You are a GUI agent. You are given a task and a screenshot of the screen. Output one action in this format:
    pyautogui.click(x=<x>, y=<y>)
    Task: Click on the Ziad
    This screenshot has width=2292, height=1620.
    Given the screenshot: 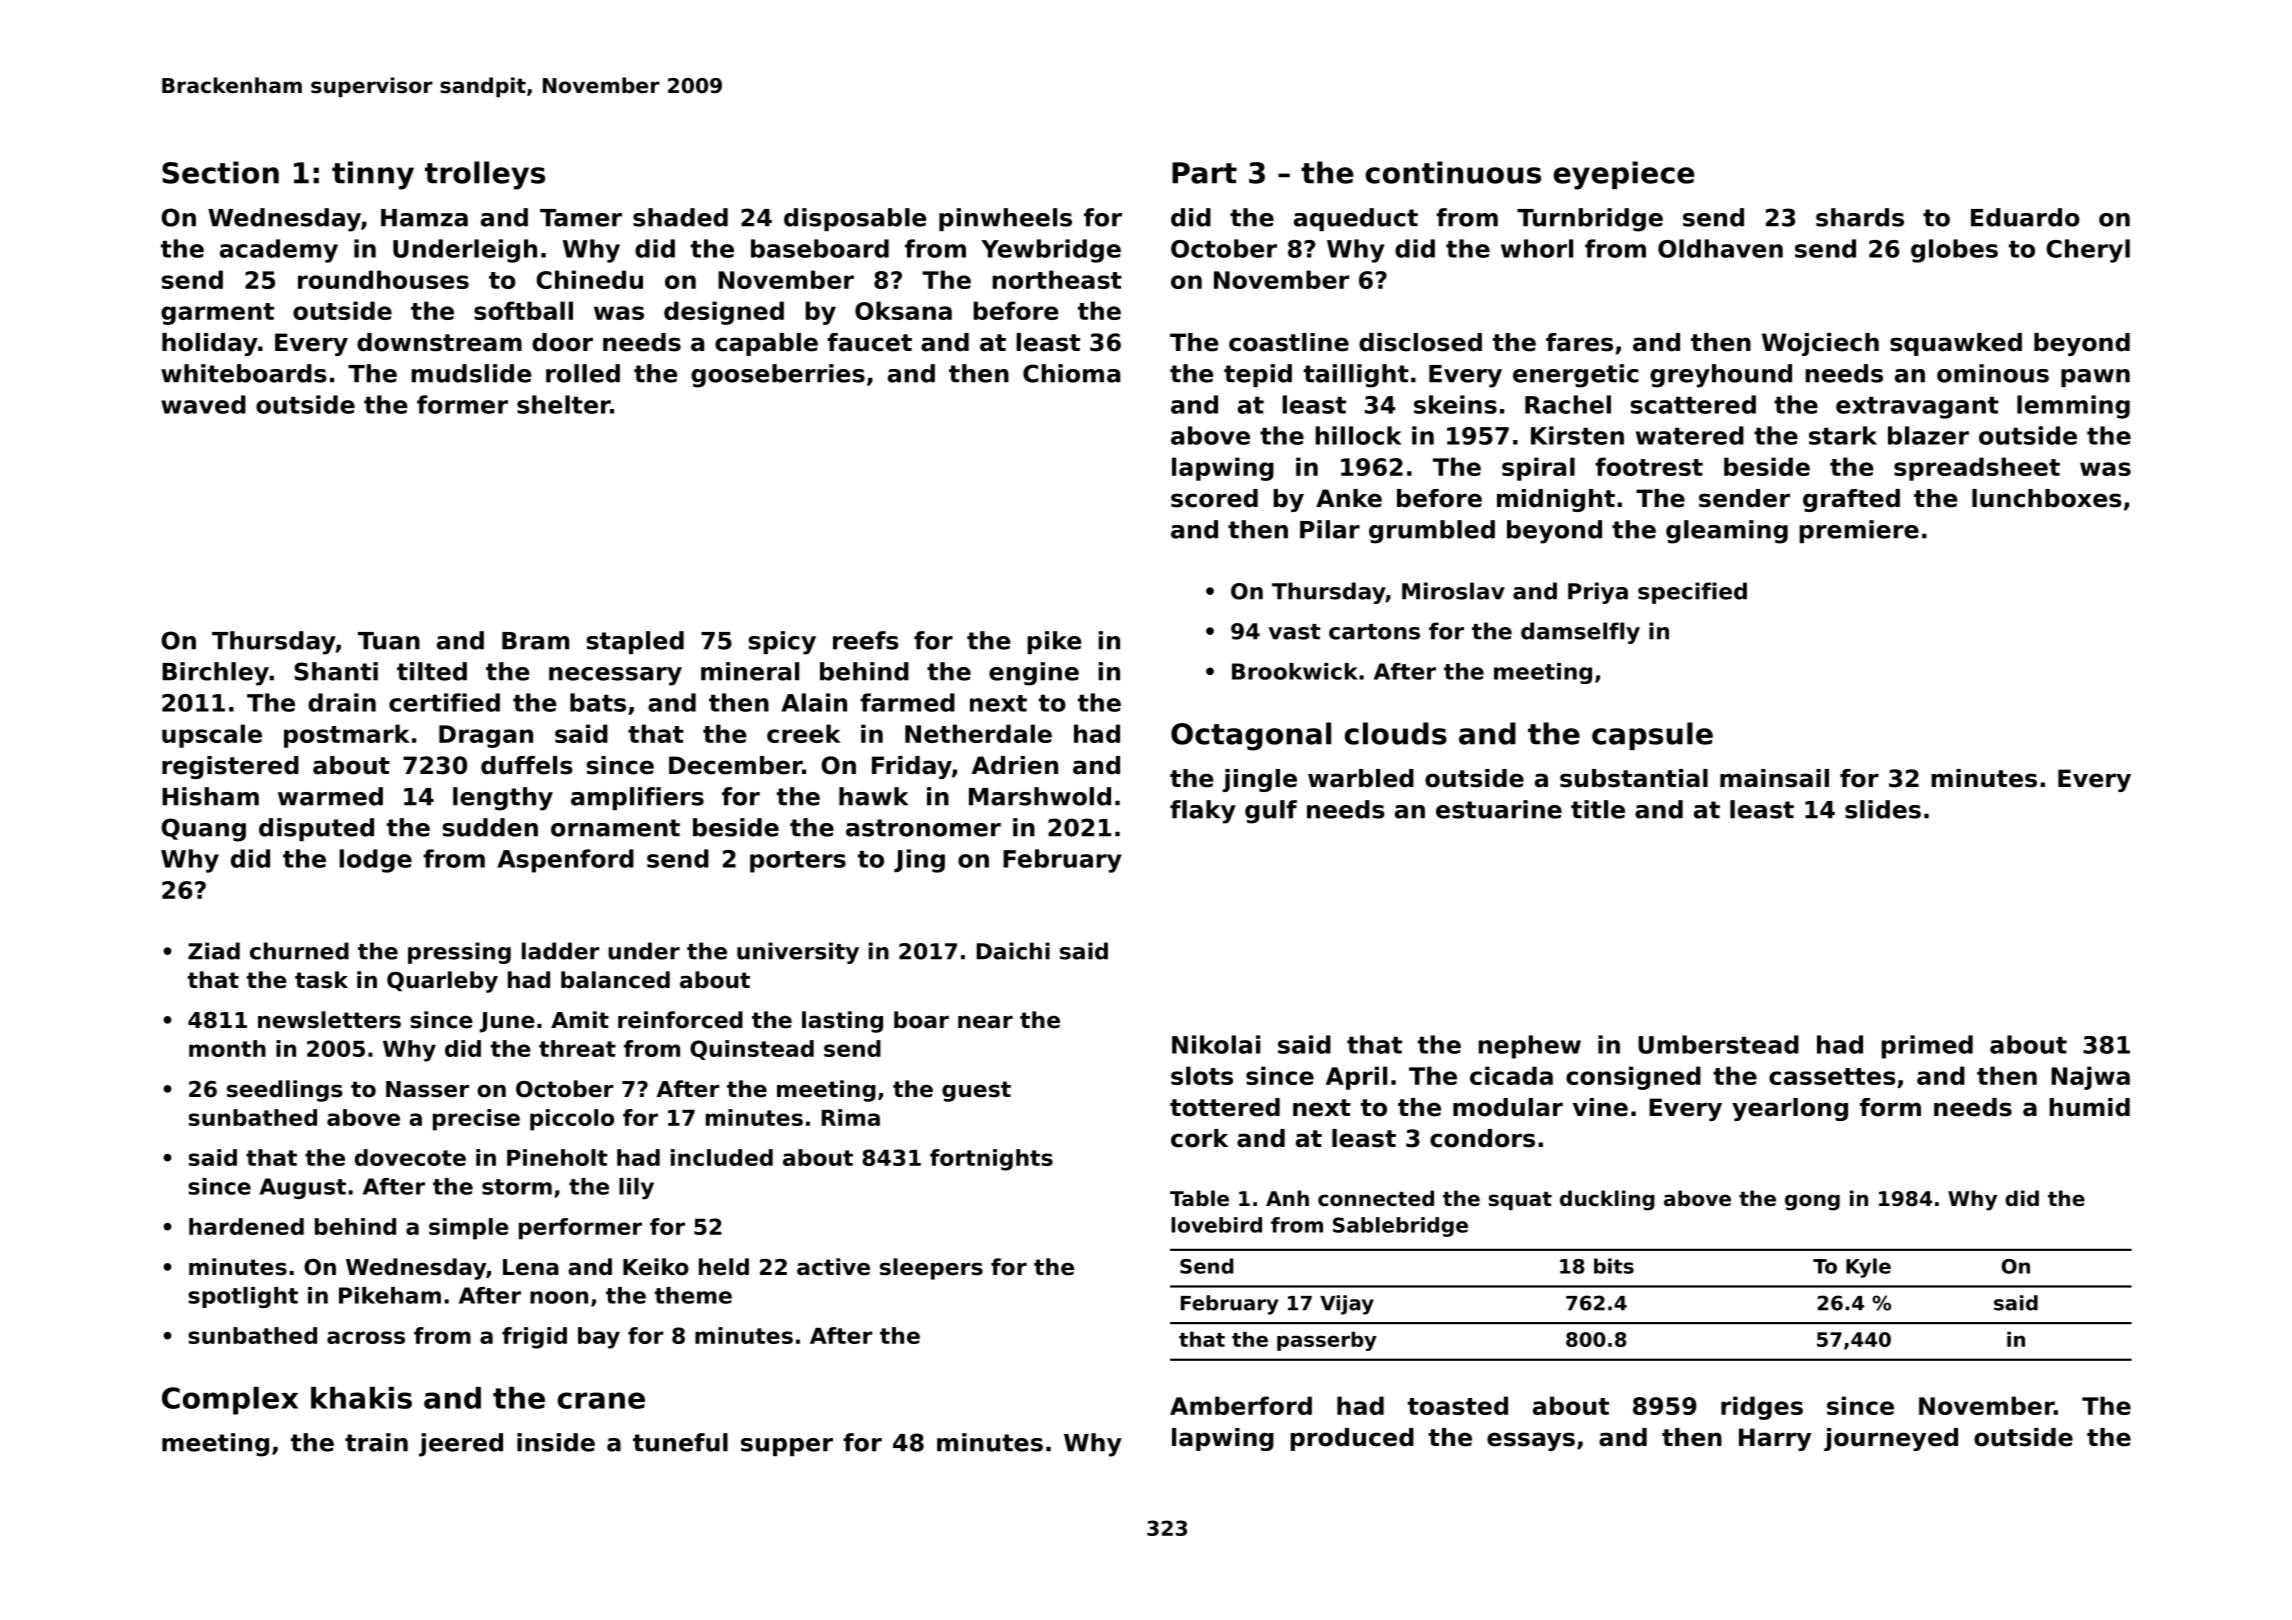 What is the action you would take?
    pyautogui.click(x=214, y=951)
